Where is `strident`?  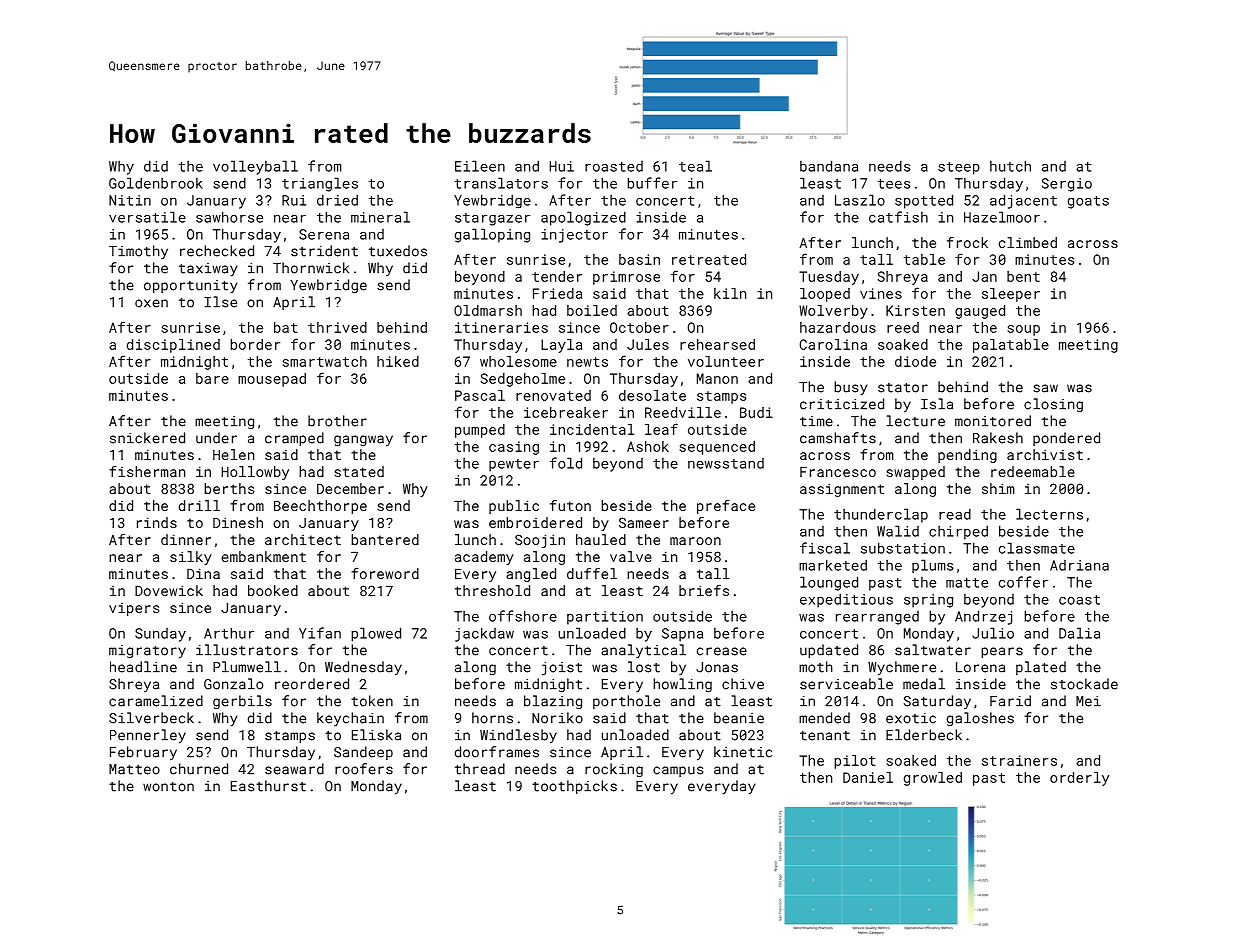
strident is located at coordinates (324, 251).
